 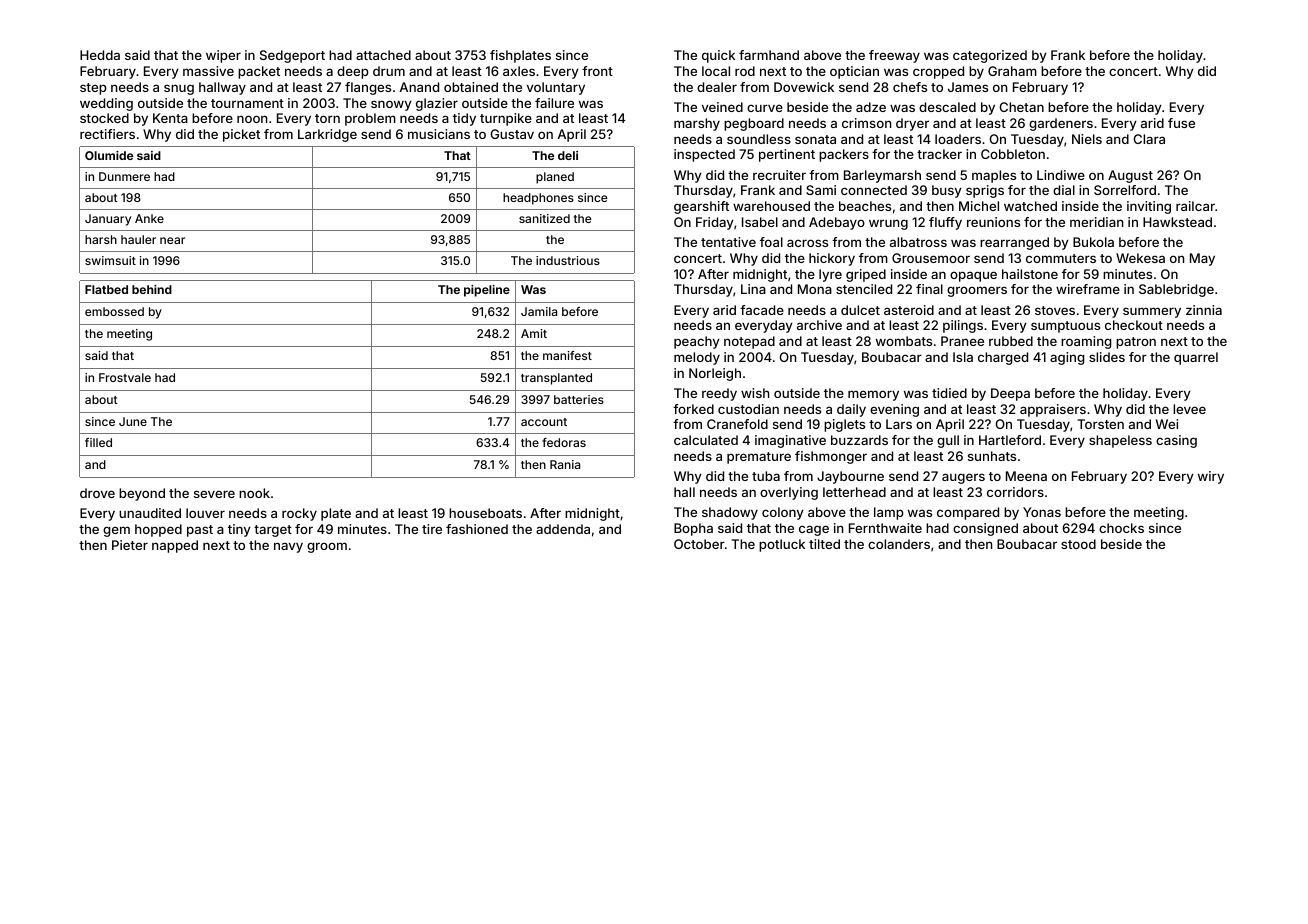 I want to click on batteries, so click(x=579, y=399).
